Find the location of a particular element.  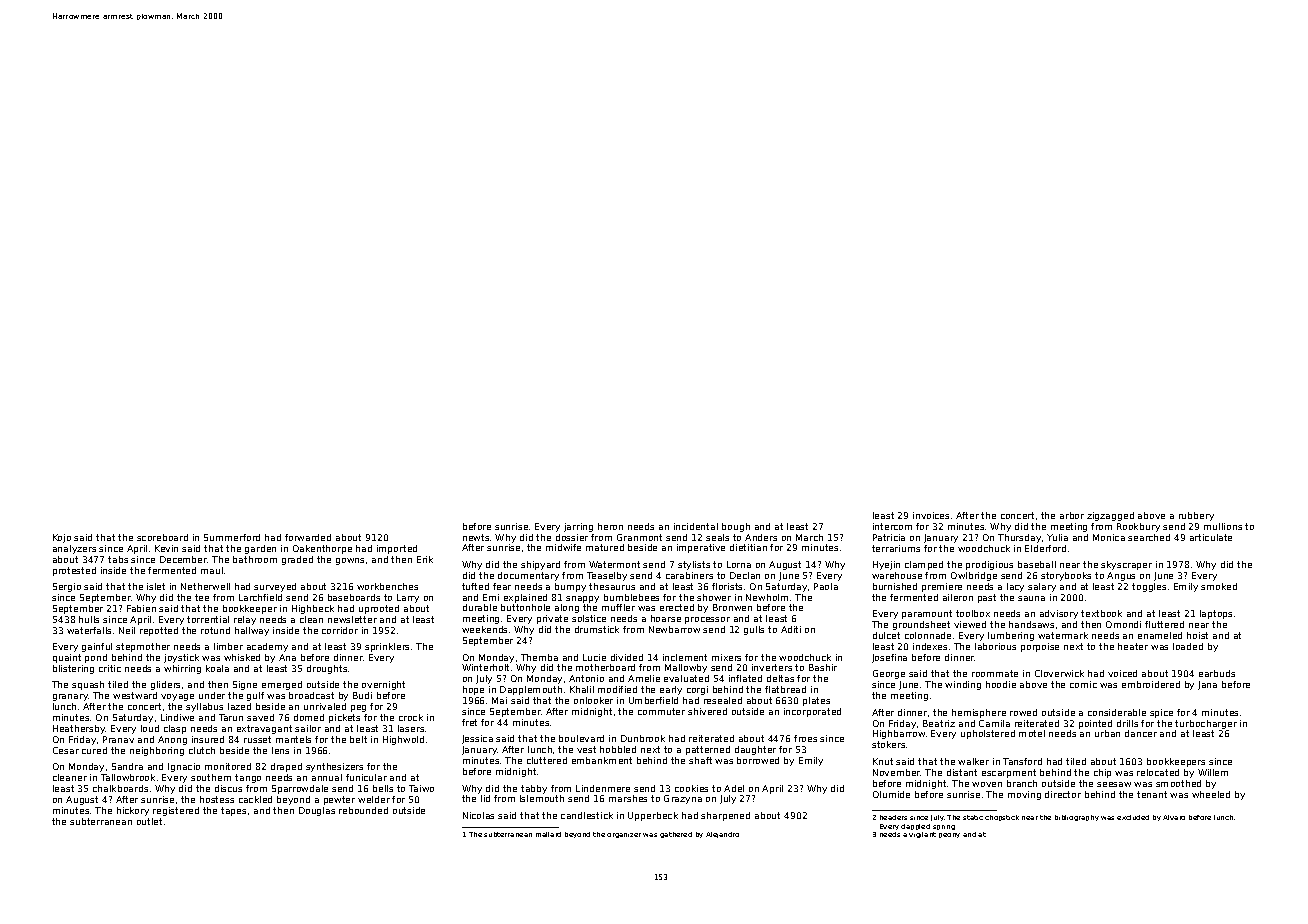

forwarded is located at coordinates (308, 537).
